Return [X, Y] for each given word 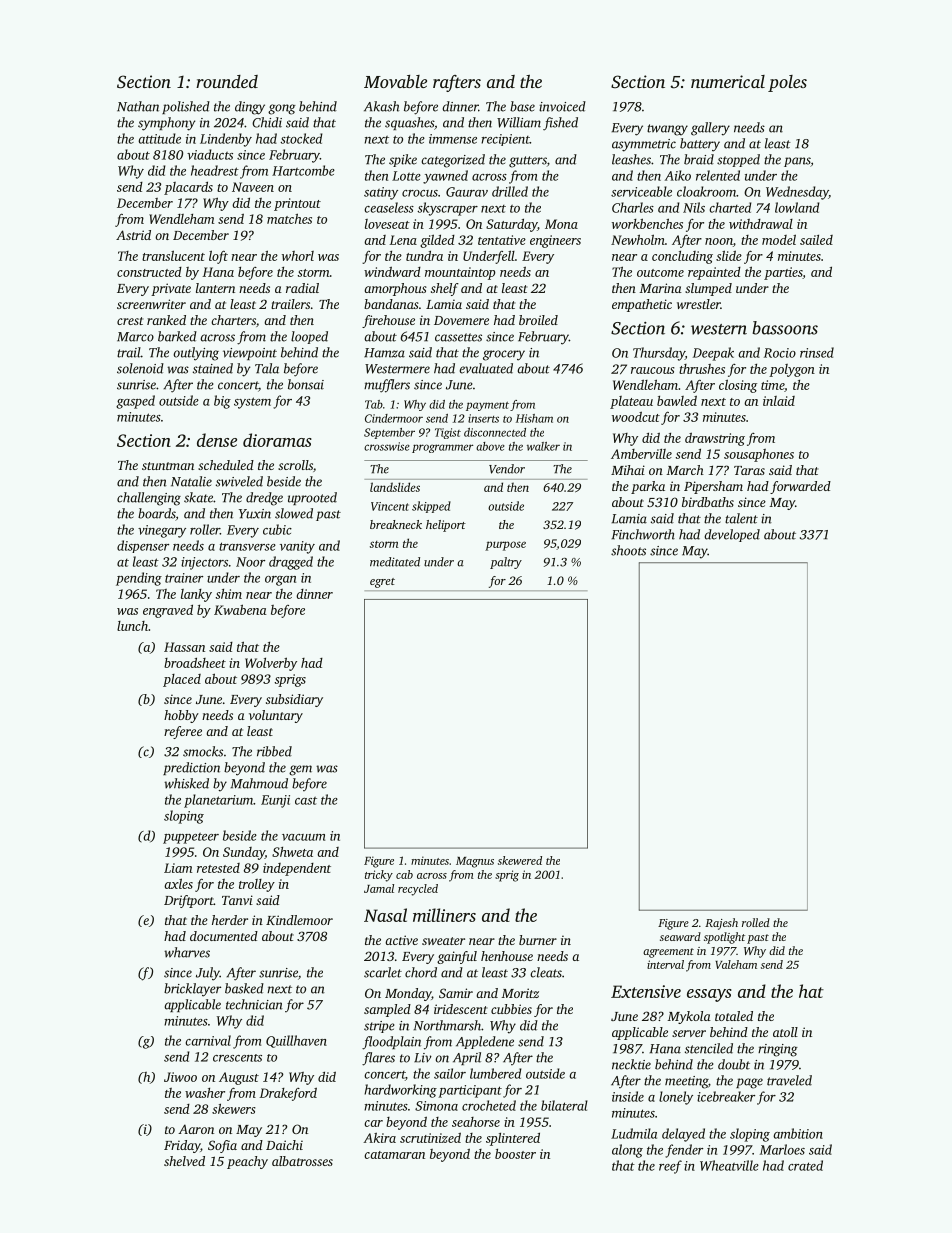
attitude [159, 138]
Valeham [736, 964]
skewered [520, 860]
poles [787, 83]
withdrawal [761, 224]
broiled [538, 320]
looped [309, 337]
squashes [409, 123]
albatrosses [302, 1161]
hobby [181, 716]
